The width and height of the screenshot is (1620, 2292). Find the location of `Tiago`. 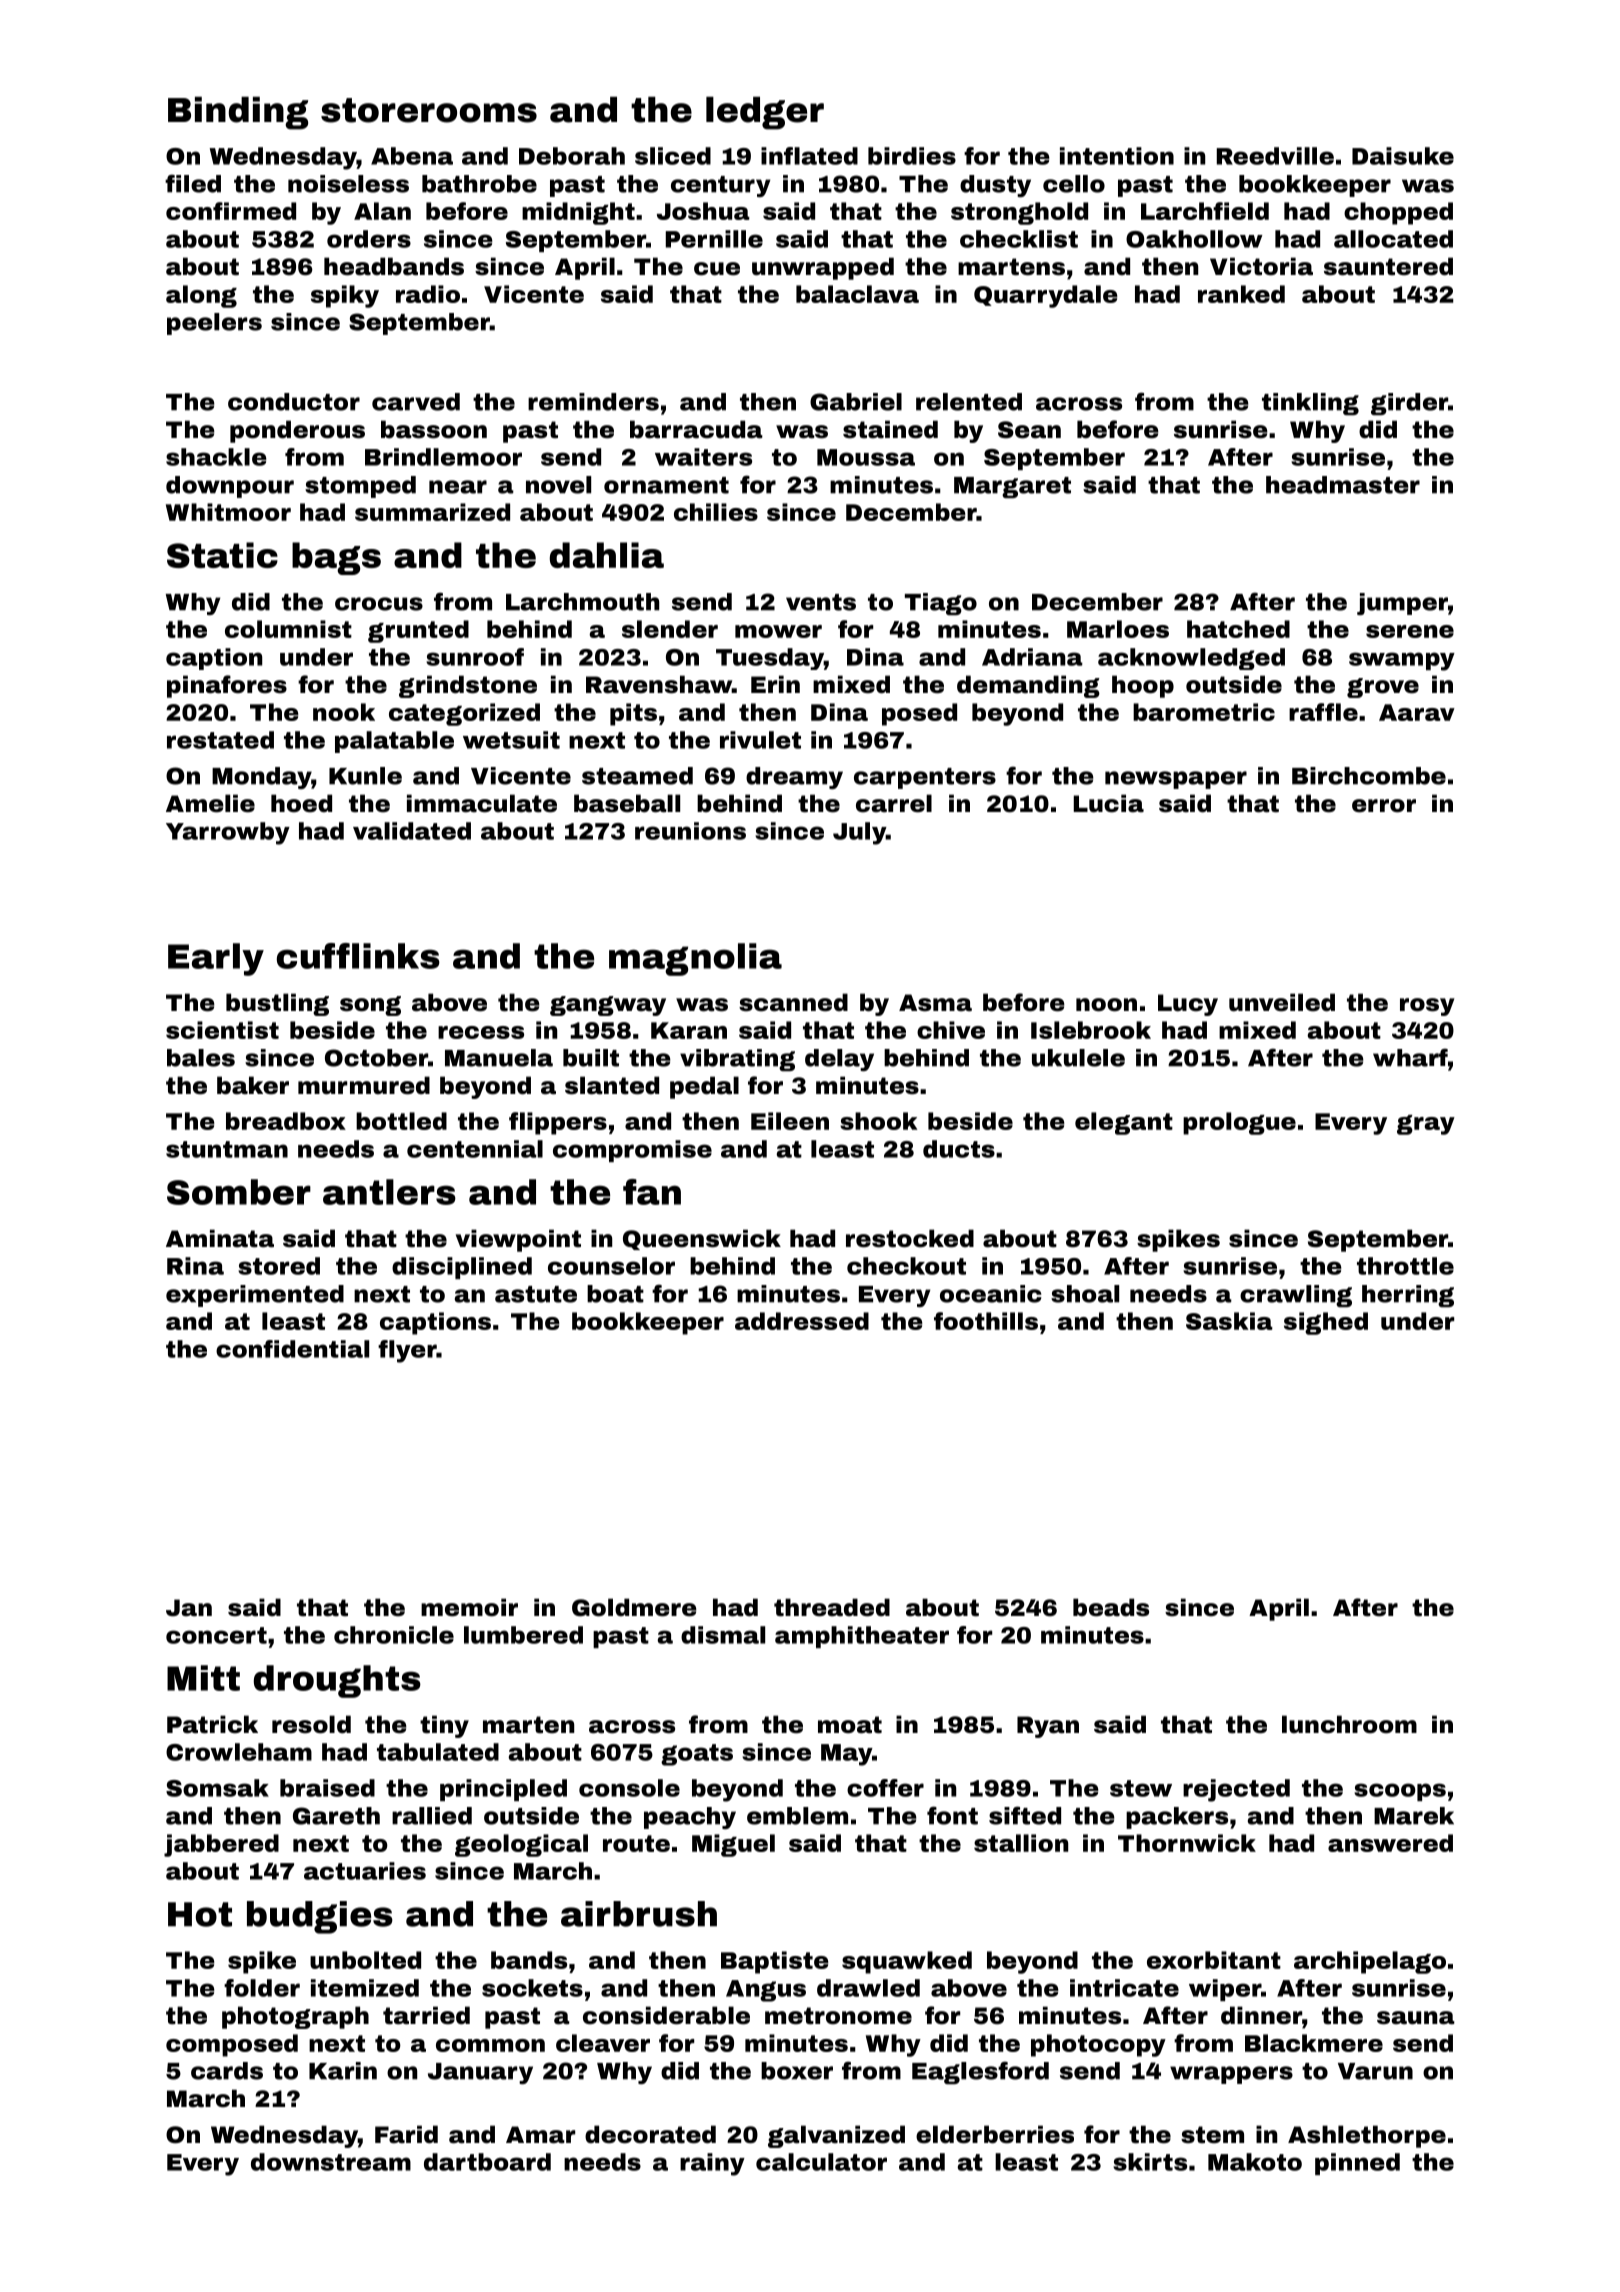

Tiago is located at coordinates (941, 604).
